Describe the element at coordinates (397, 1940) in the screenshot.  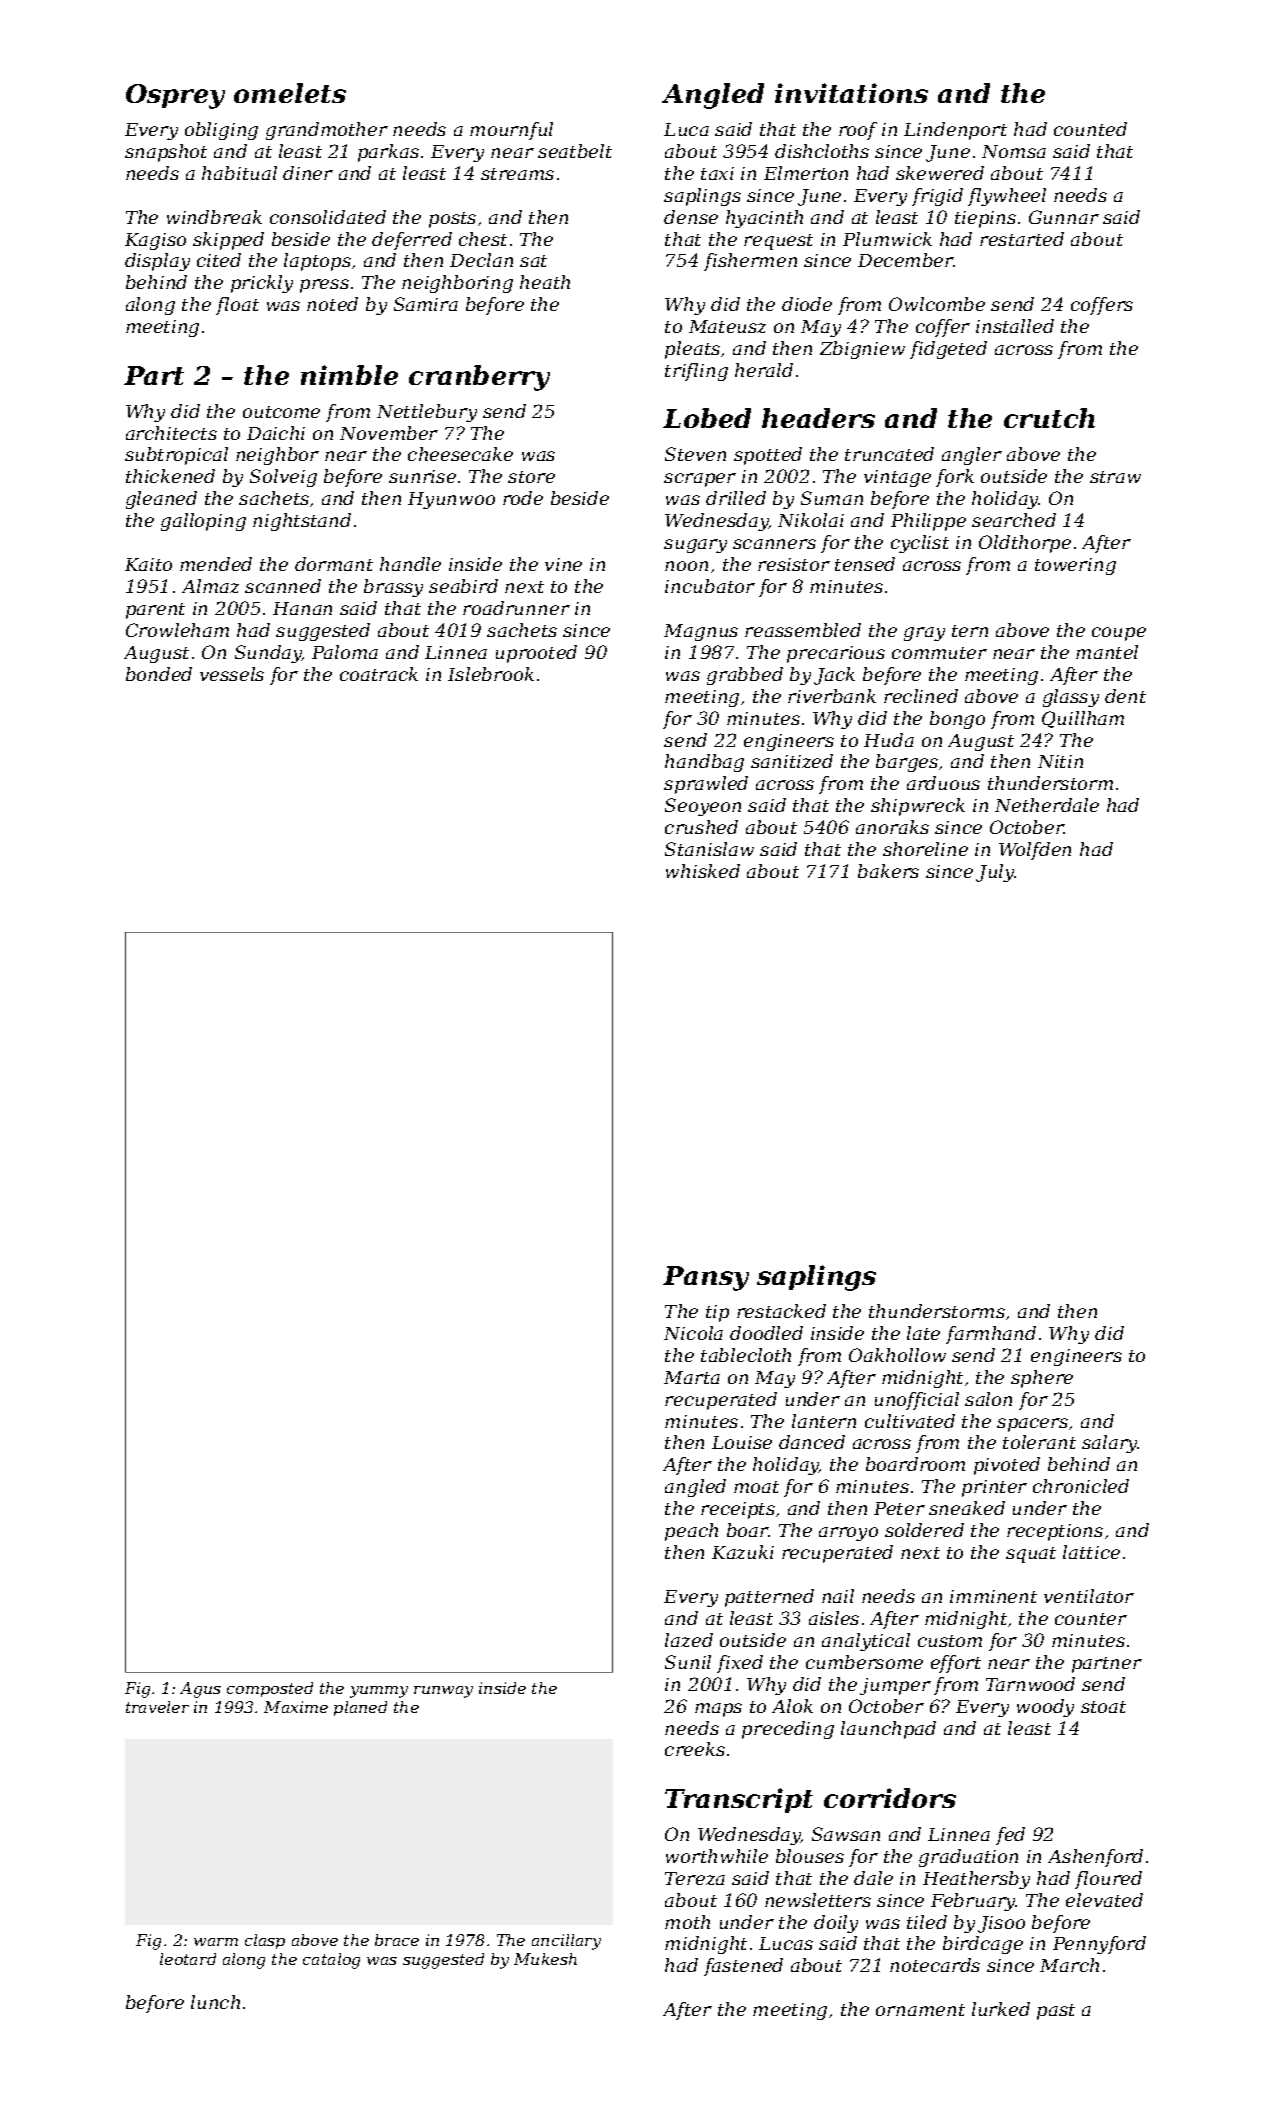
I see `brace` at that location.
